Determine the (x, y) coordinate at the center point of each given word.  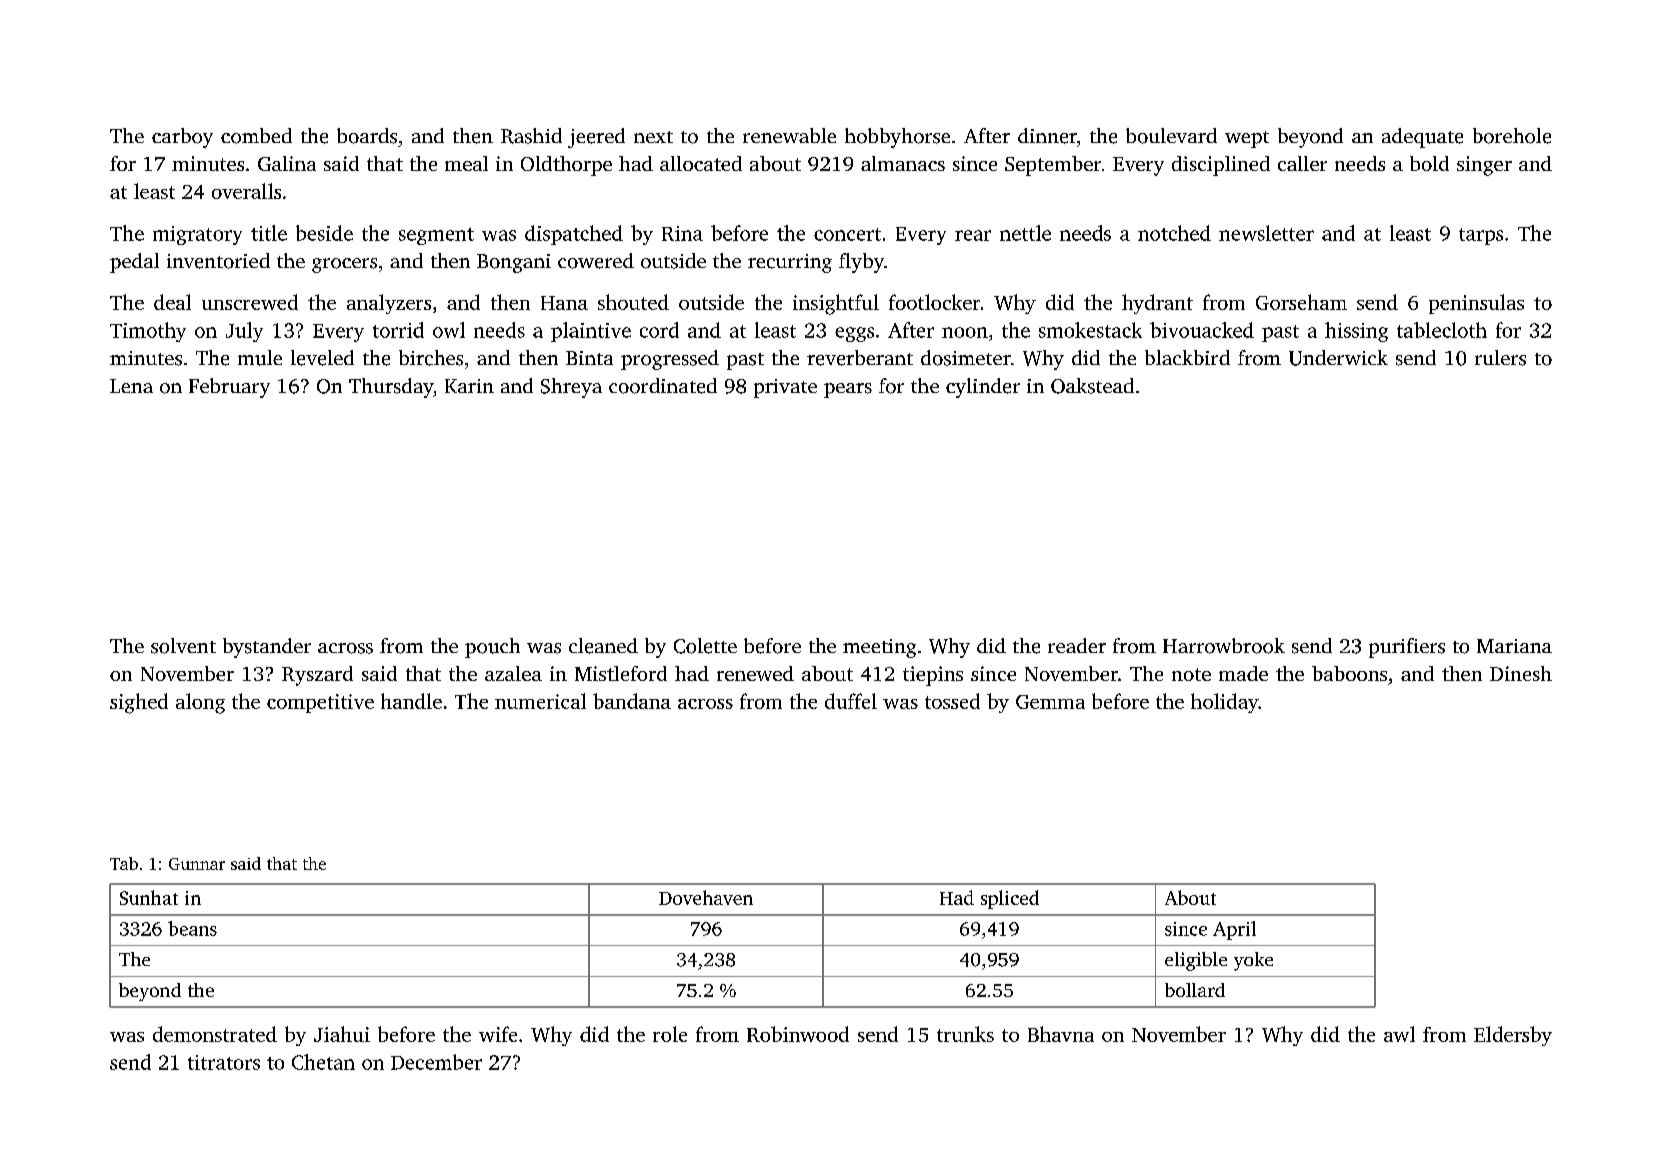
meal (466, 163)
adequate (1422, 138)
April (1234, 930)
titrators (224, 1062)
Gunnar (197, 864)
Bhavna (1061, 1034)
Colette (705, 646)
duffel (851, 701)
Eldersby (1513, 1036)
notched (1174, 233)
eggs (854, 334)
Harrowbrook (1224, 646)
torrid (398, 330)
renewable (789, 135)
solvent (183, 646)
